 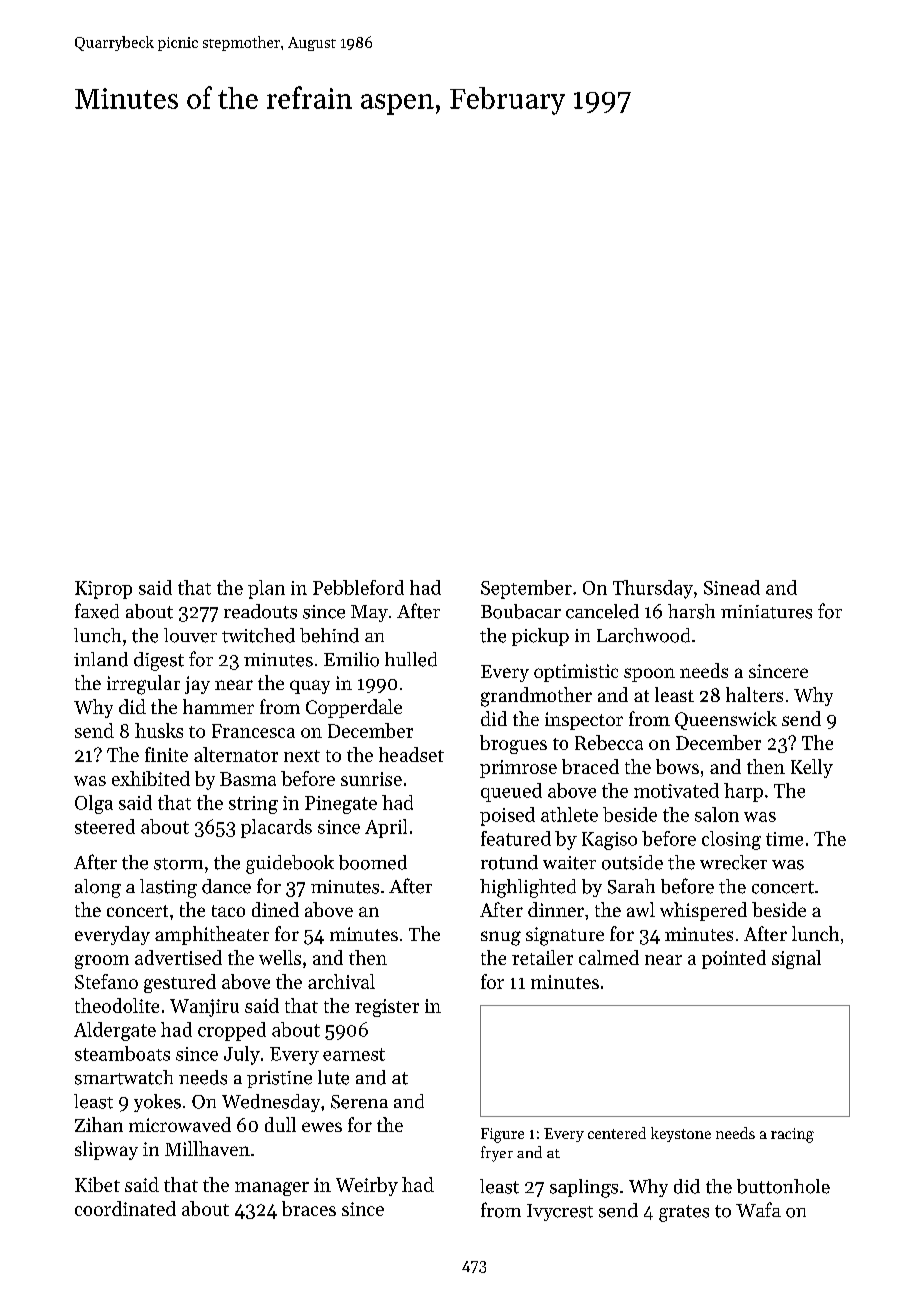 I want to click on primrose, so click(x=518, y=769).
